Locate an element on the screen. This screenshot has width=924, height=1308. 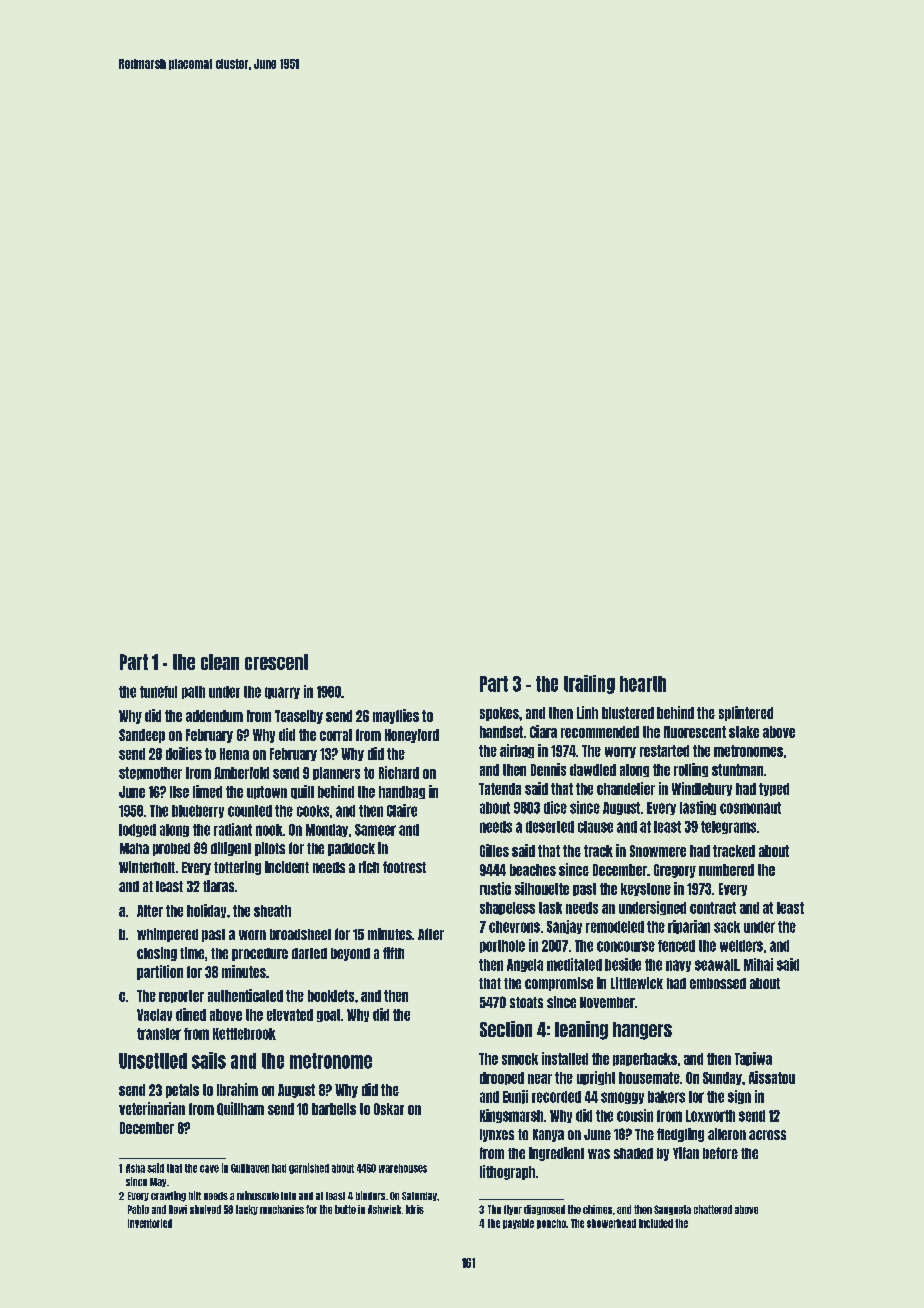
lasting is located at coordinates (698, 808).
